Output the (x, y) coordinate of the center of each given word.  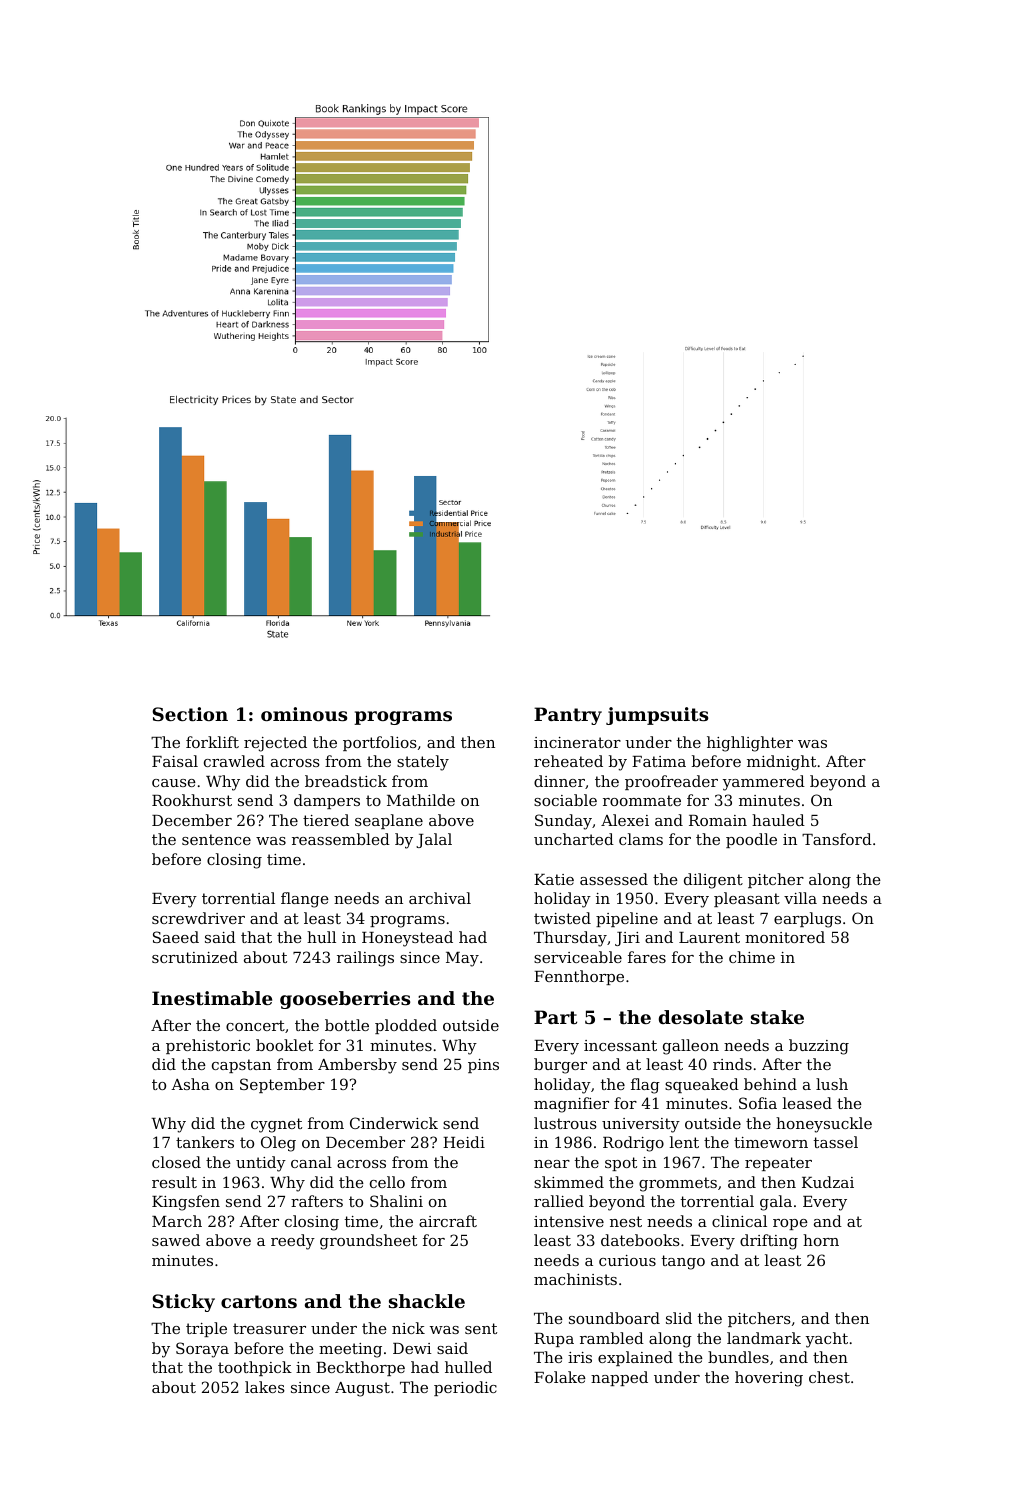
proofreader (671, 782)
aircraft (448, 1221)
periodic (465, 1388)
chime (752, 957)
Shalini (396, 1201)
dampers (327, 801)
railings (365, 959)
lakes (265, 1387)
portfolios (380, 743)
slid (679, 1318)
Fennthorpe (579, 977)
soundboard (614, 1318)
